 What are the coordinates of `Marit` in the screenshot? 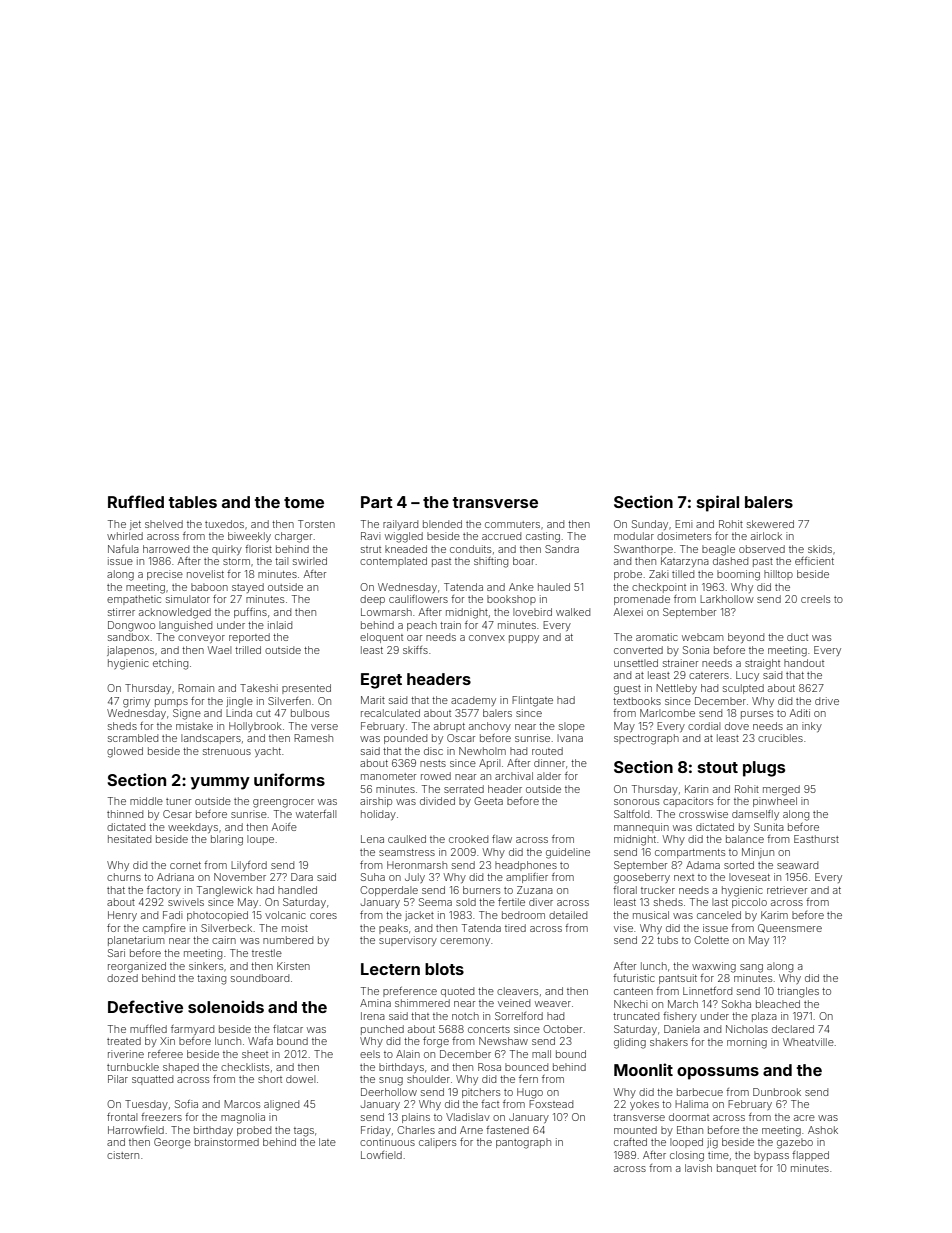 It's located at (373, 700).
